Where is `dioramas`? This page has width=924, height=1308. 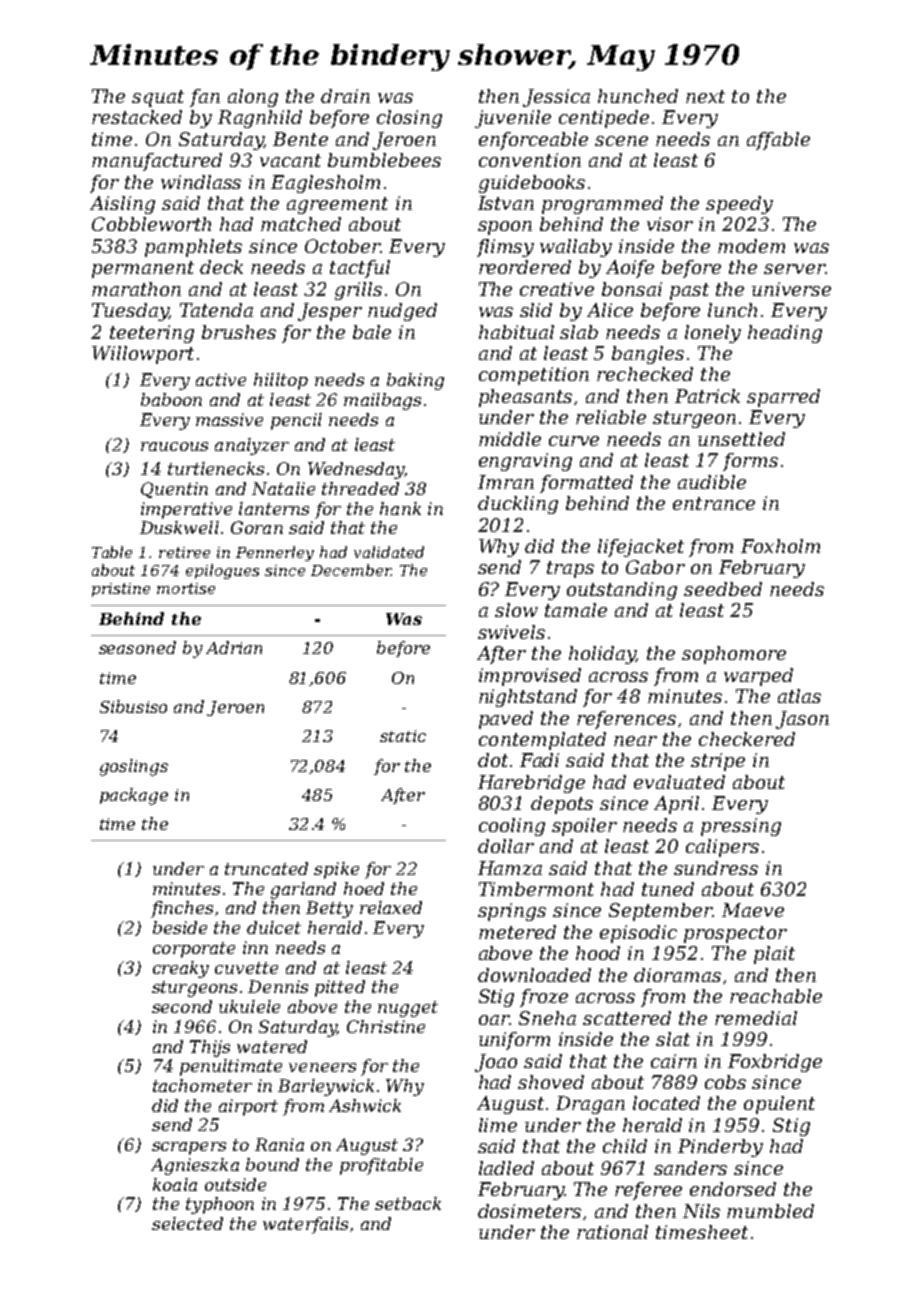
dioramas is located at coordinates (677, 975).
